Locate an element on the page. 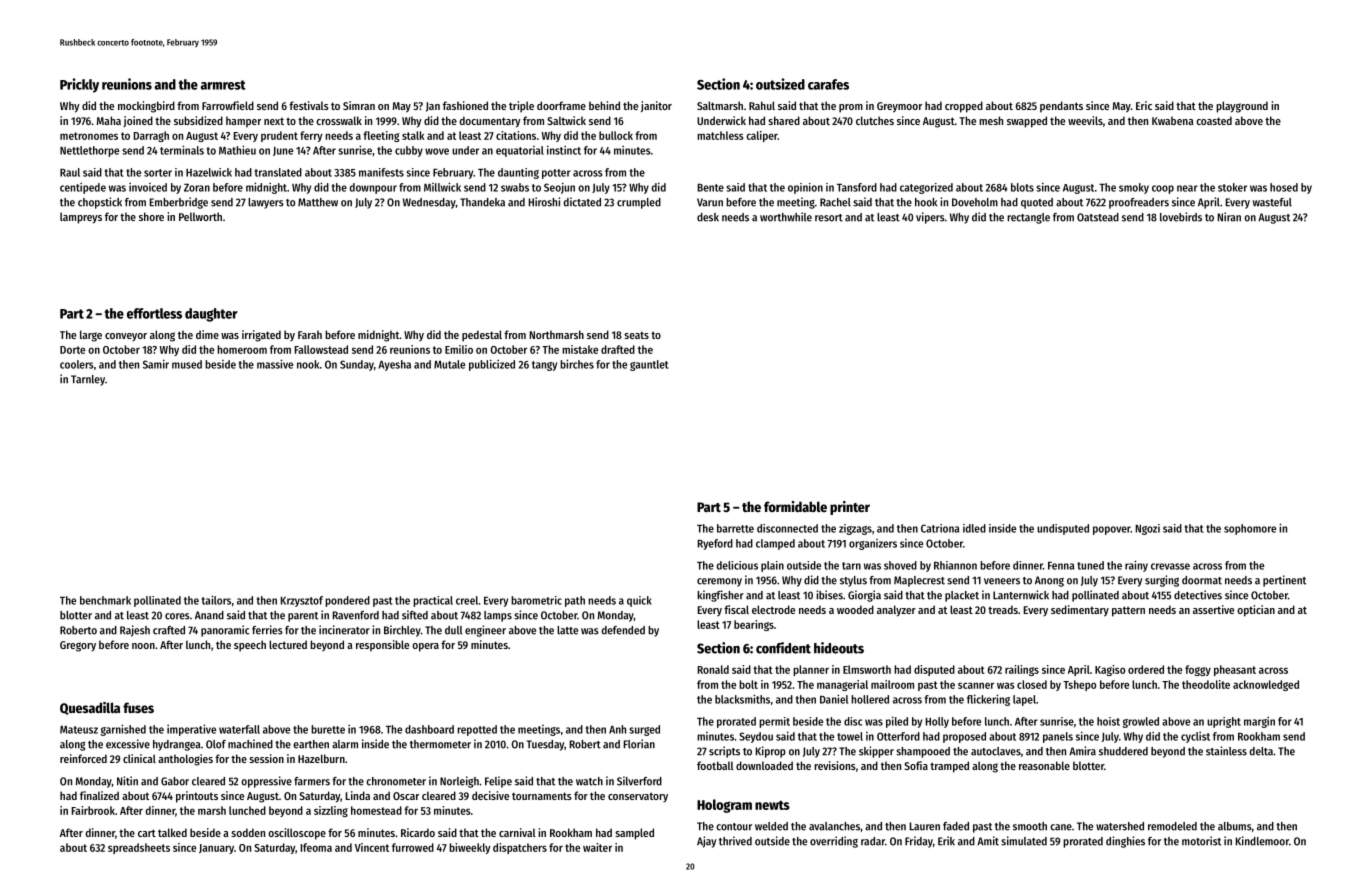  hideouts is located at coordinates (839, 648).
